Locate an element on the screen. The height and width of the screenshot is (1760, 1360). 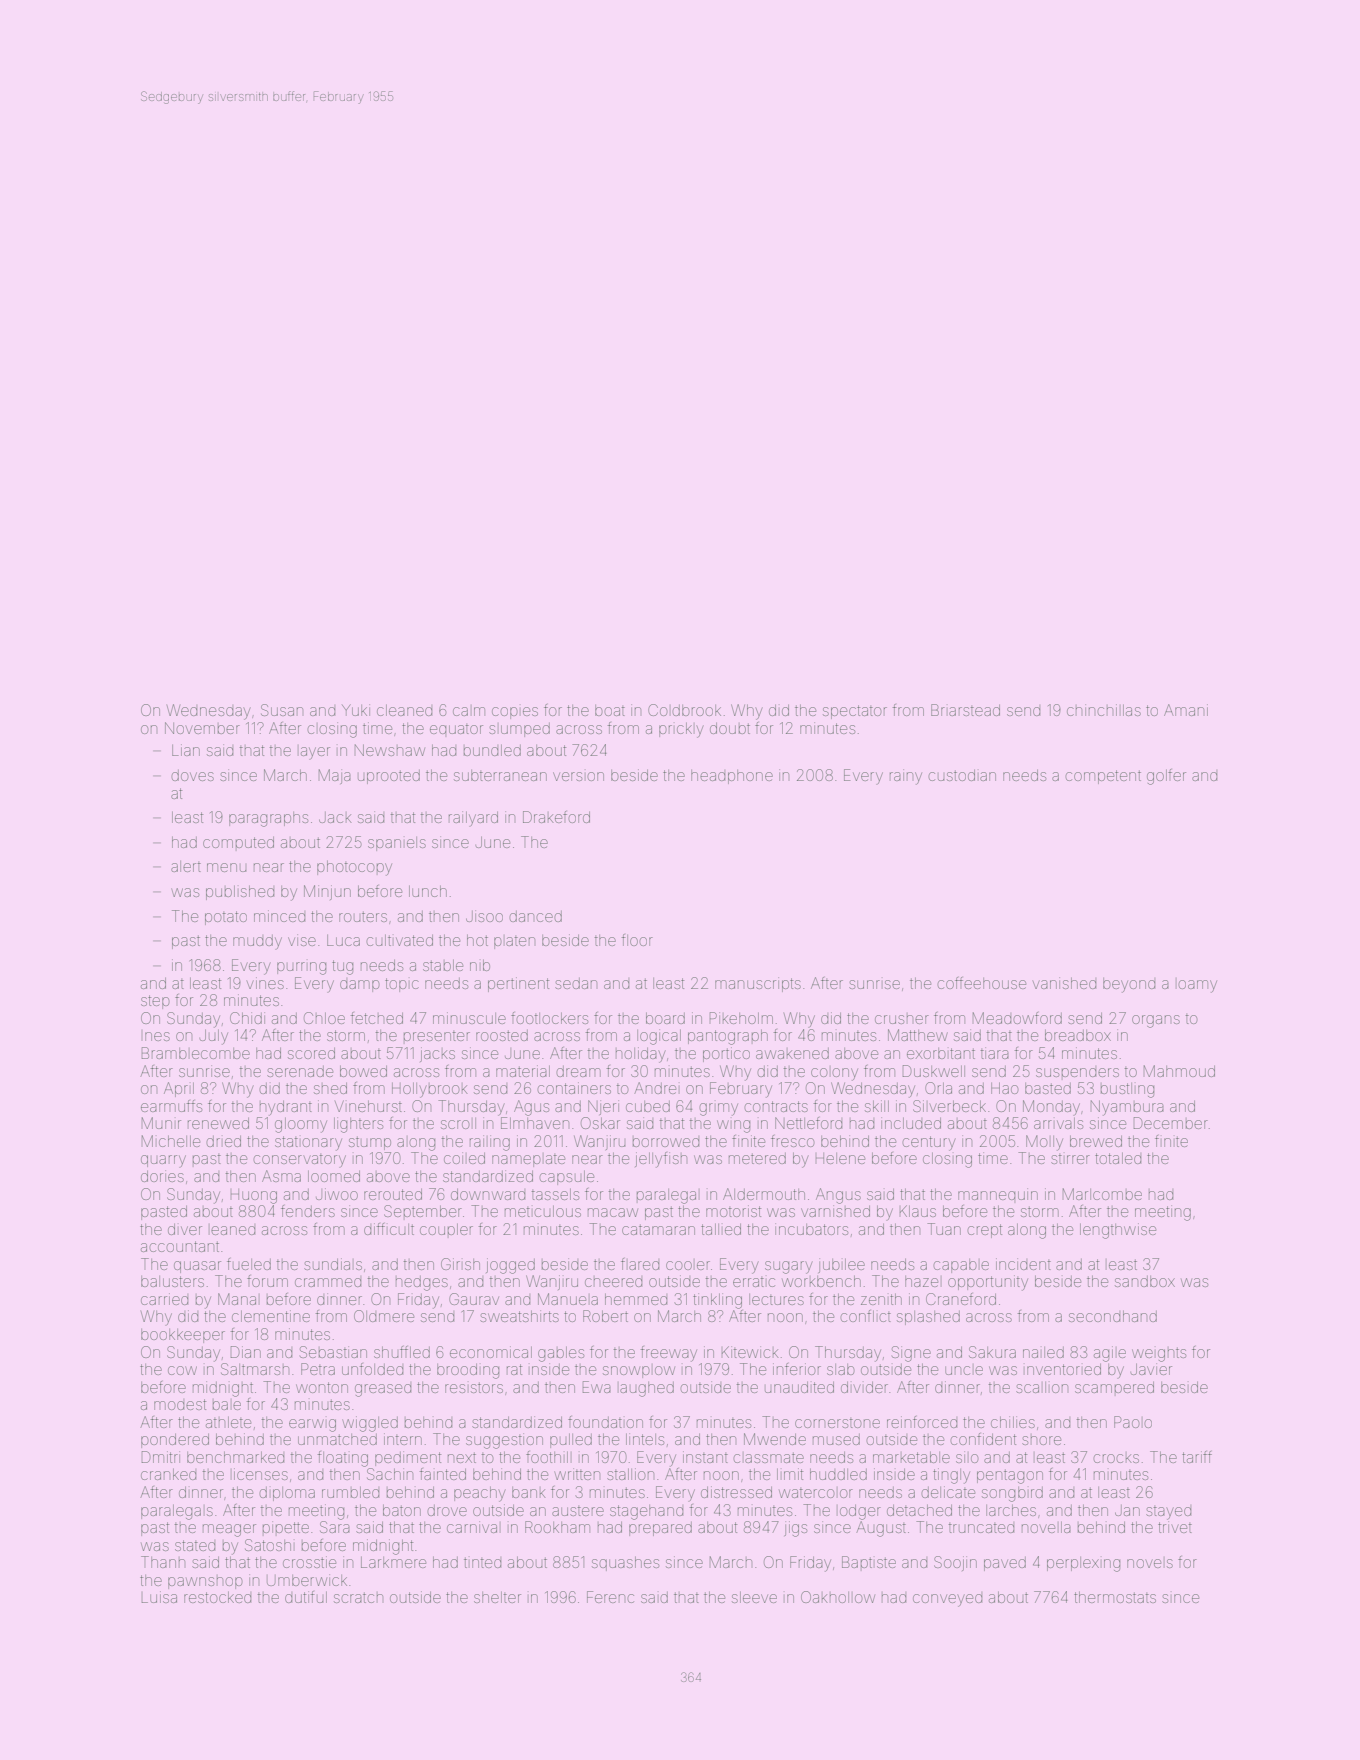
floor is located at coordinates (637, 940).
